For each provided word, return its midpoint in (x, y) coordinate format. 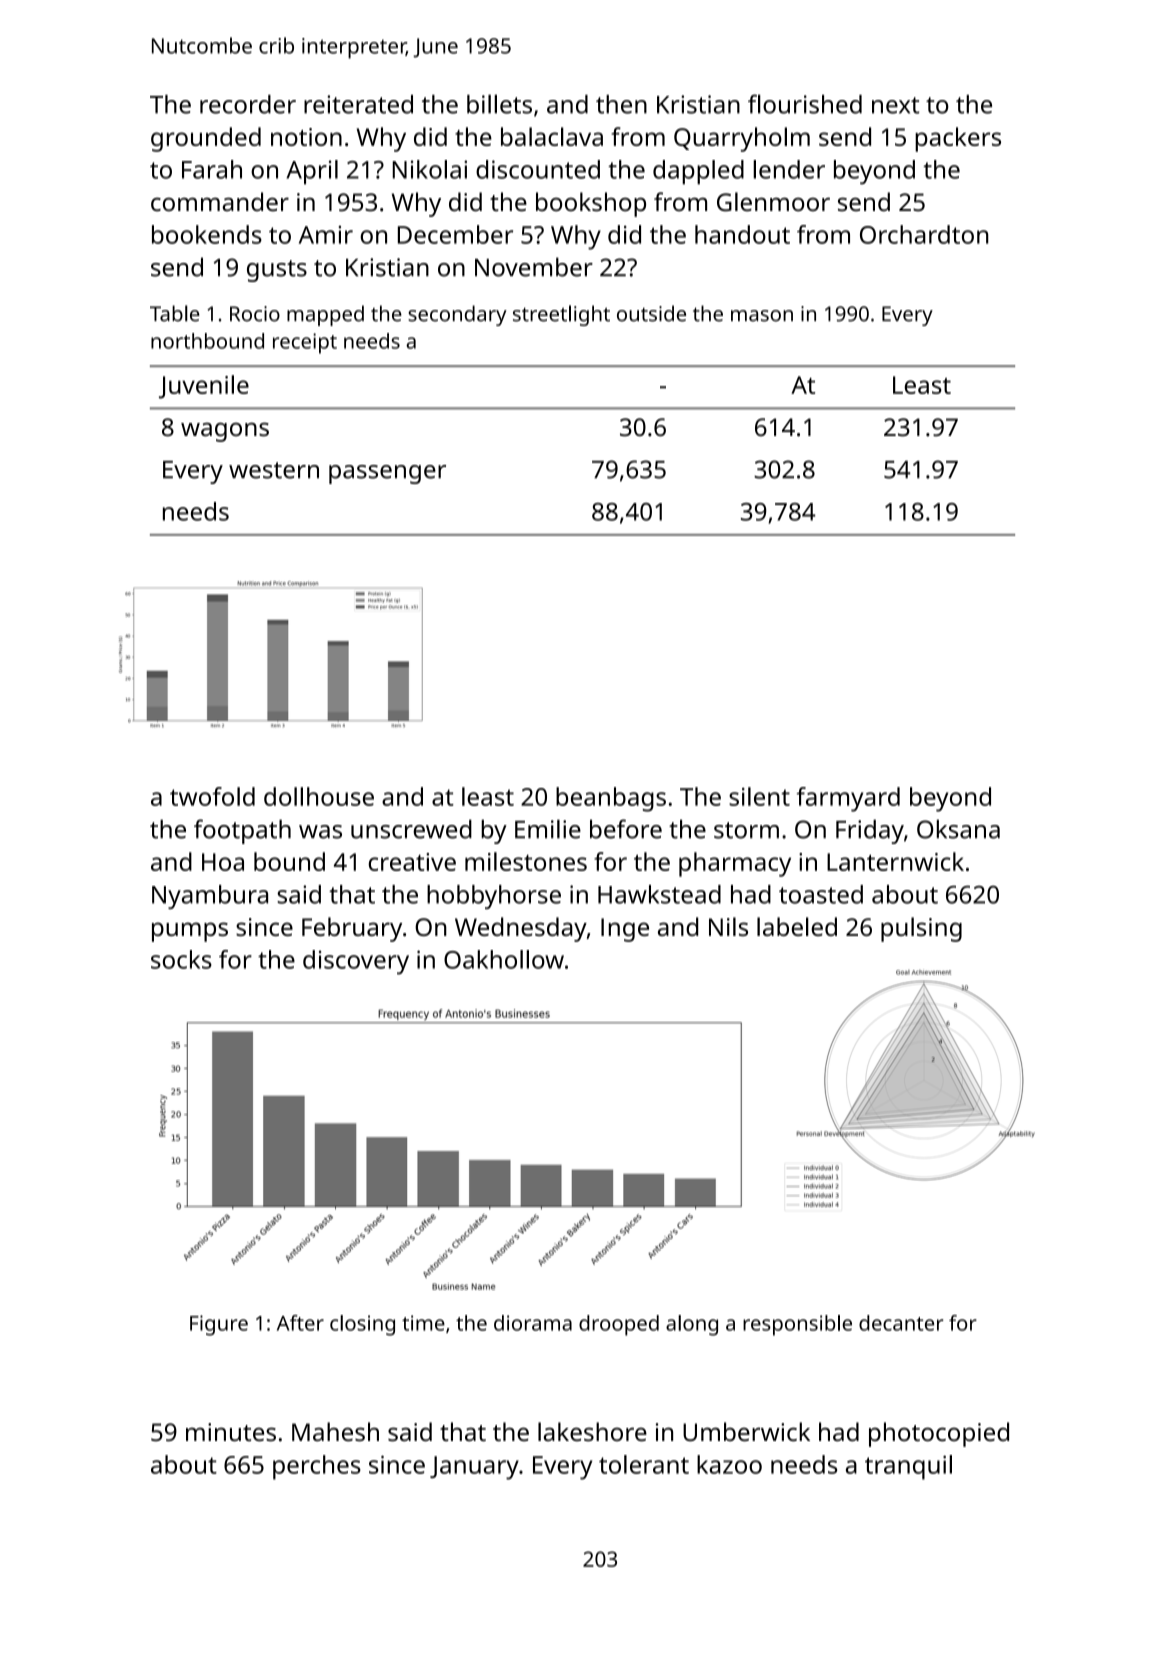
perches (317, 1467)
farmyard (848, 799)
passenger (387, 474)
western (274, 470)
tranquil (908, 1467)
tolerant (644, 1464)
